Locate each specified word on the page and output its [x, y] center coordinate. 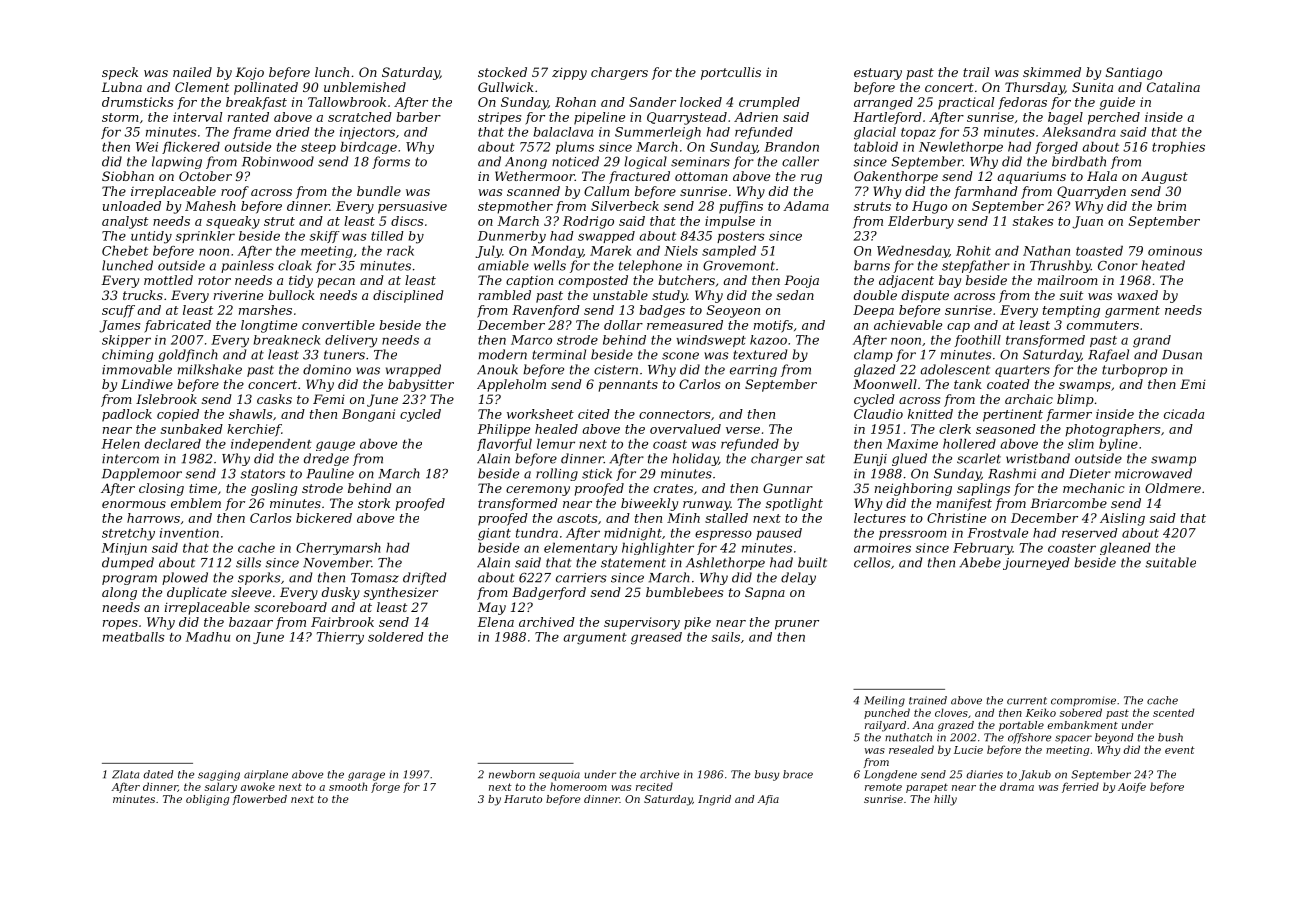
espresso [723, 535]
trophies [1178, 148]
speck [120, 73]
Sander [652, 102]
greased [656, 638]
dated [158, 774]
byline [1118, 445]
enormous [134, 504]
